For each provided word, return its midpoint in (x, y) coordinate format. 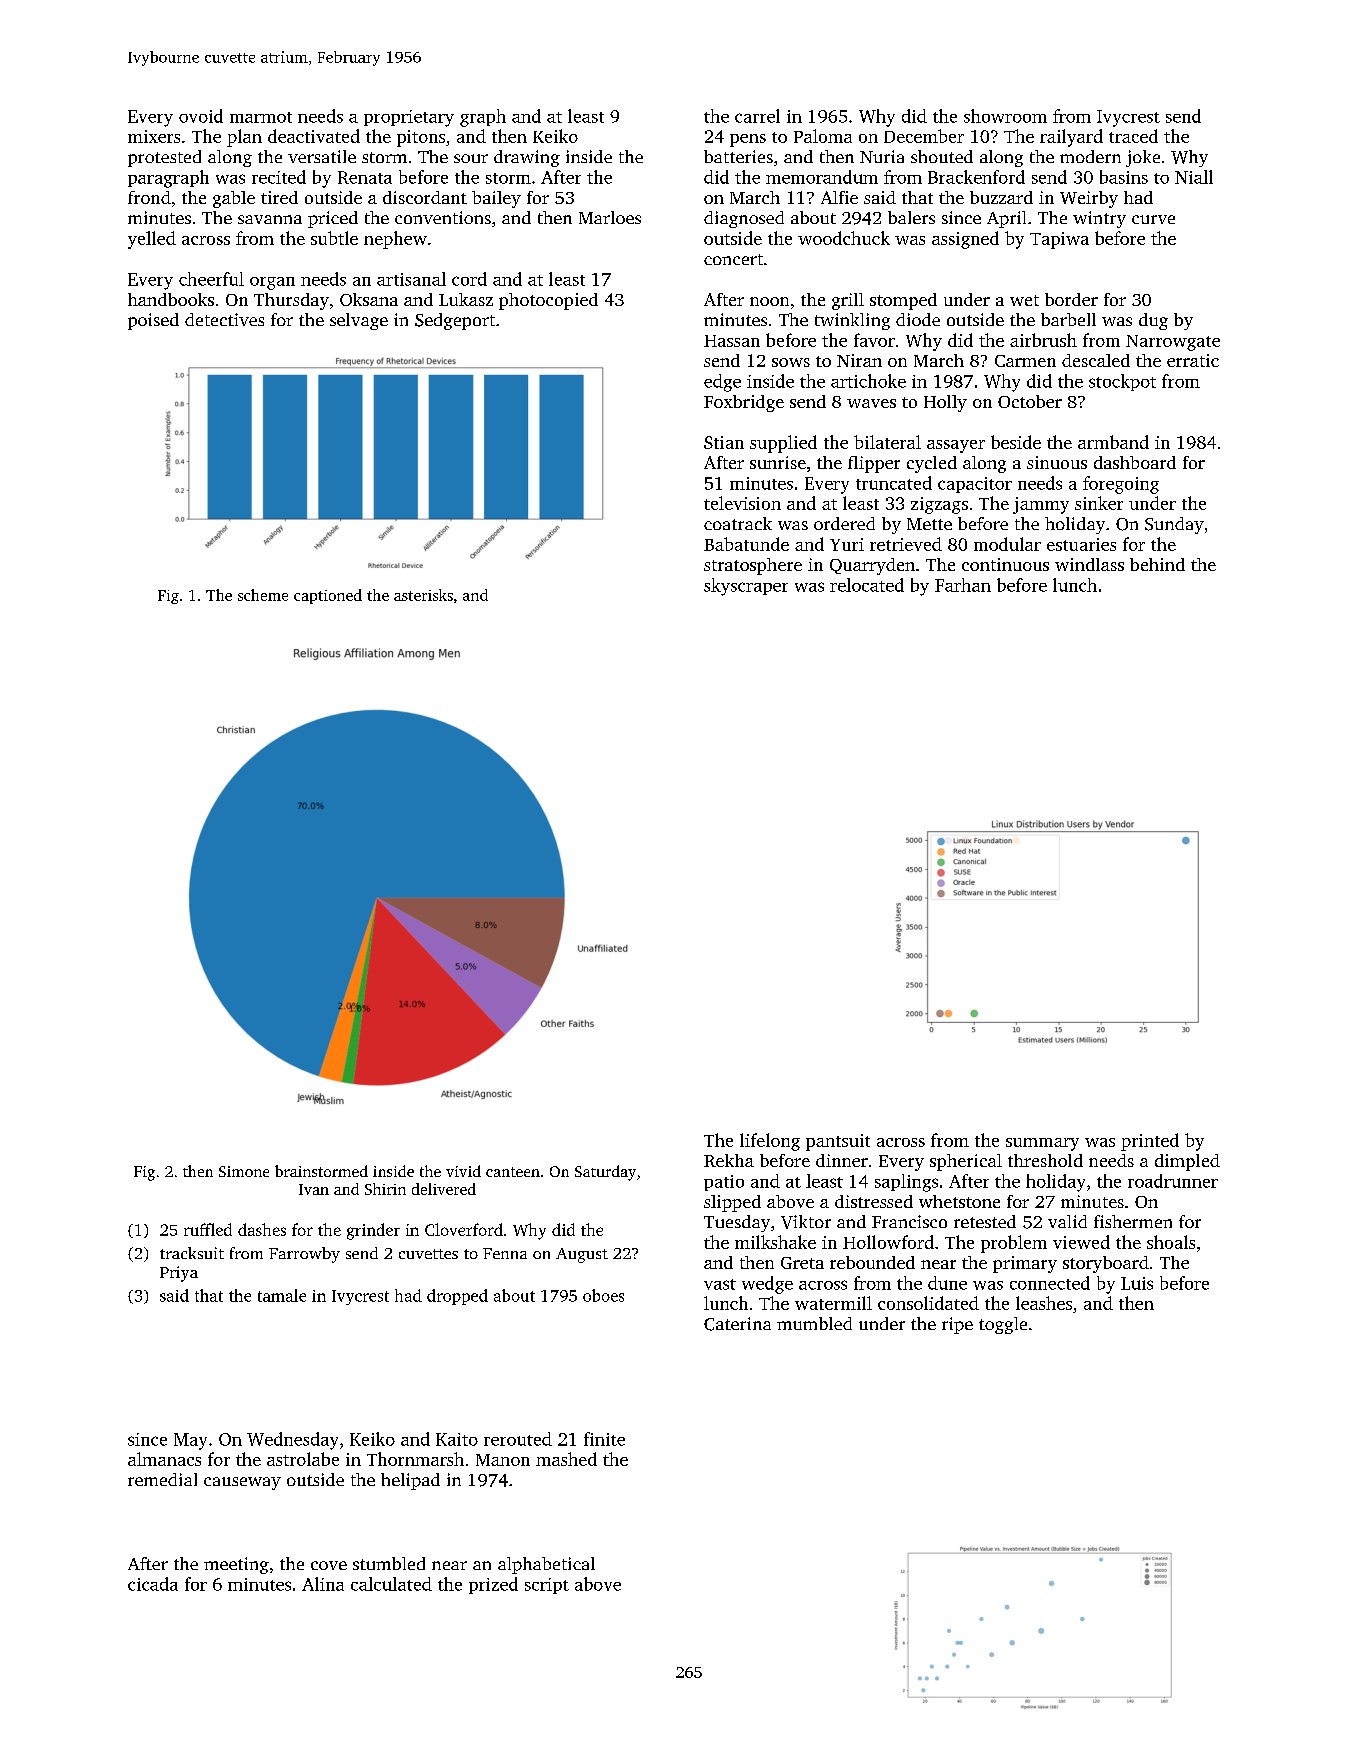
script (547, 1586)
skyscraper (746, 587)
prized (493, 1585)
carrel (757, 116)
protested (164, 158)
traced (1133, 136)
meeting (236, 1565)
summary (1042, 1144)
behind (1157, 564)
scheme (263, 595)
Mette (929, 524)
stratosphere (753, 566)
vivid (463, 1171)
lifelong (770, 1142)
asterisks (423, 595)
